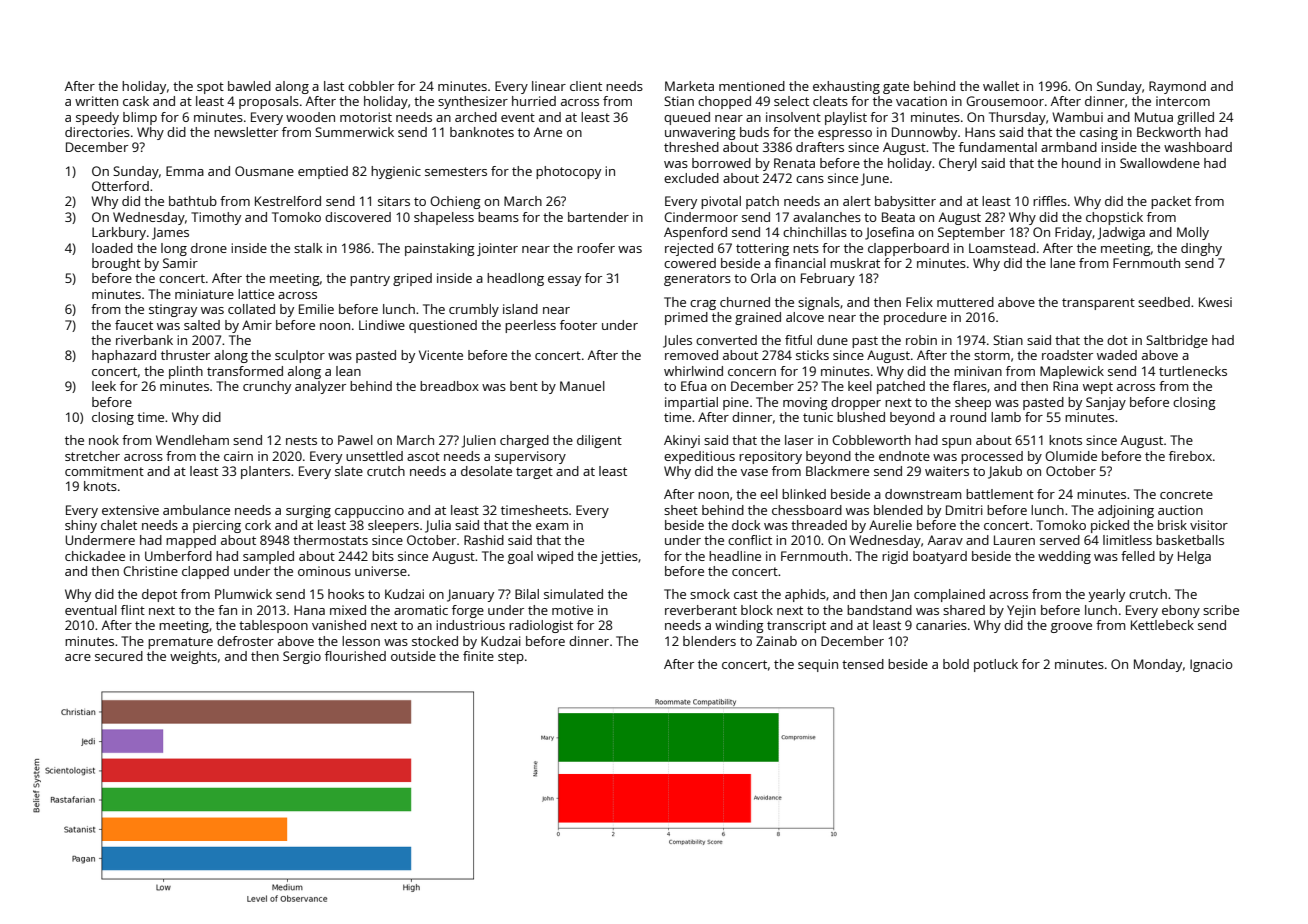  Describe the element at coordinates (202, 325) in the image. I see `salted` at that location.
